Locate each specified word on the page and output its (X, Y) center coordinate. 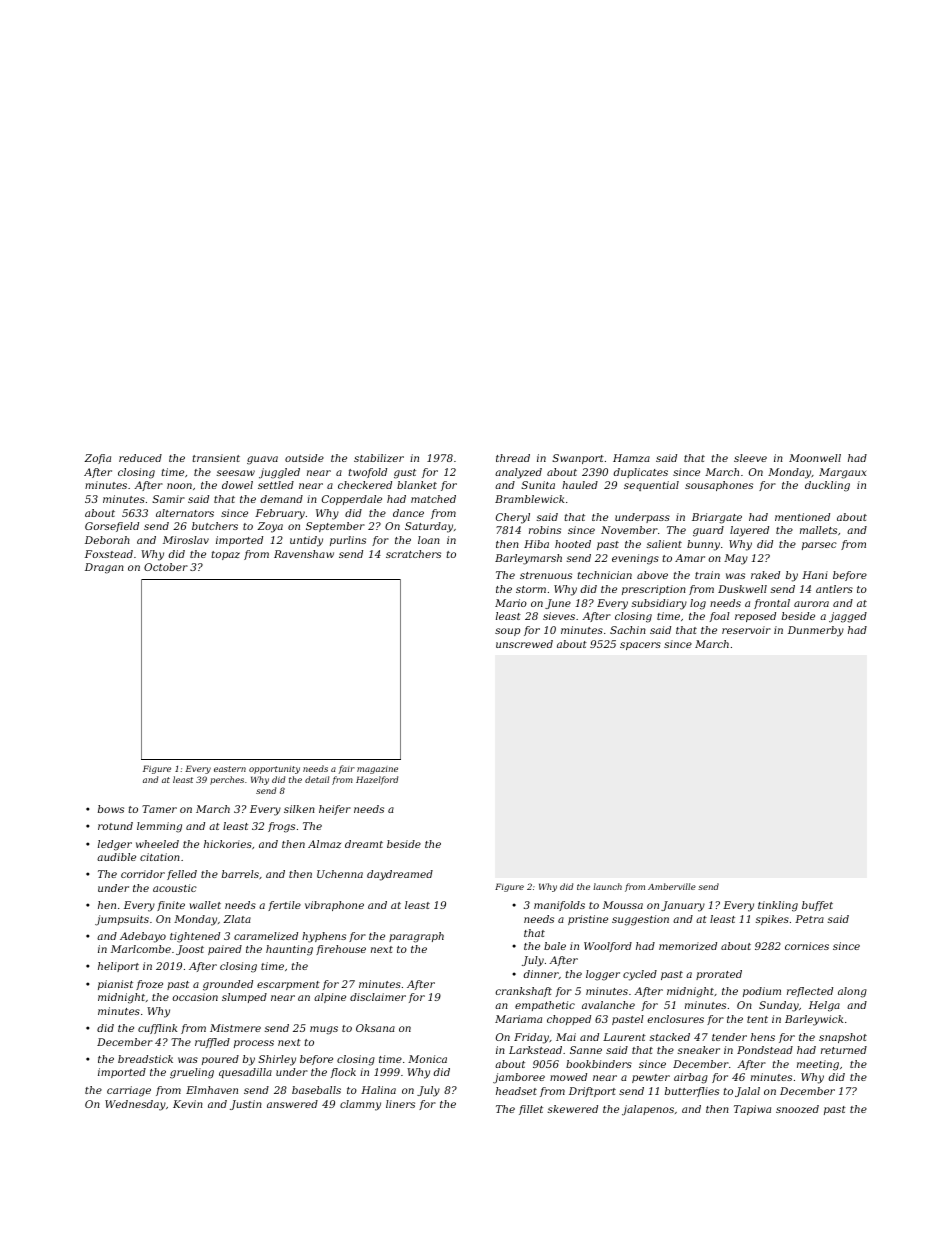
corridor (143, 874)
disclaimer (378, 997)
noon (179, 486)
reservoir (746, 630)
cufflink (157, 1029)
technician (605, 575)
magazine (377, 770)
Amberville (672, 886)
